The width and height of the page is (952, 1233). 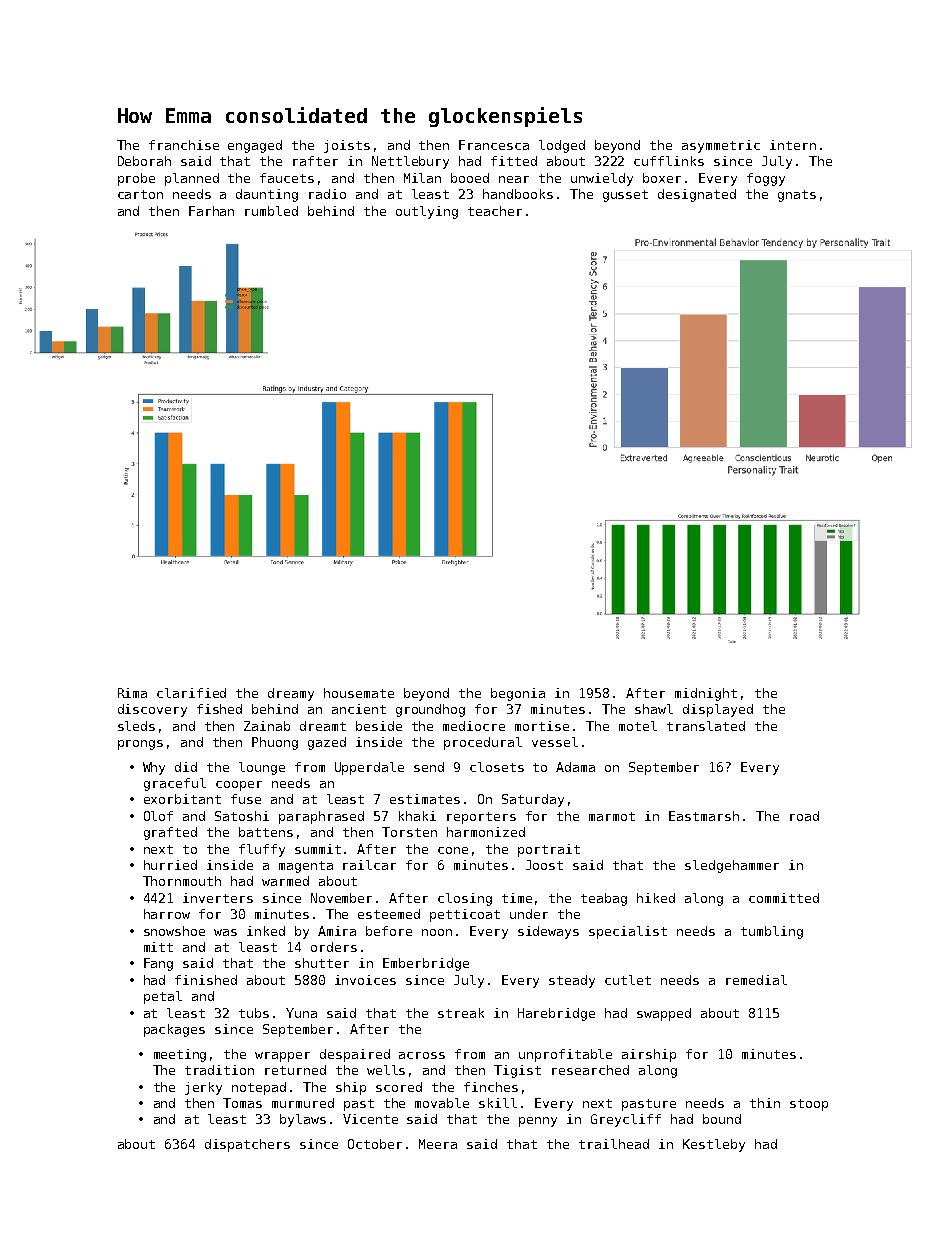 I want to click on midnight, so click(x=706, y=694).
